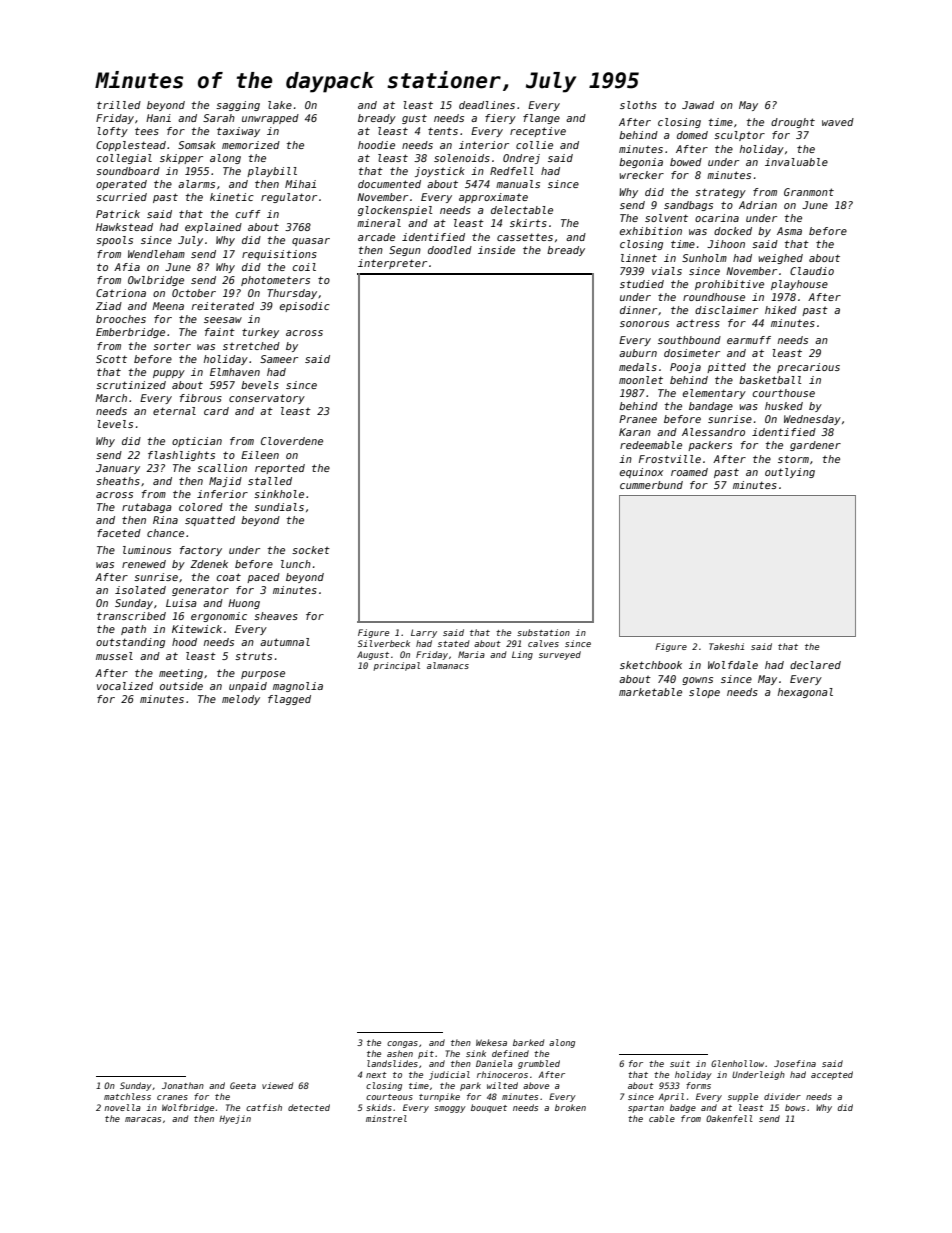 Image resolution: width=952 pixels, height=1233 pixels. I want to click on socket, so click(311, 550).
